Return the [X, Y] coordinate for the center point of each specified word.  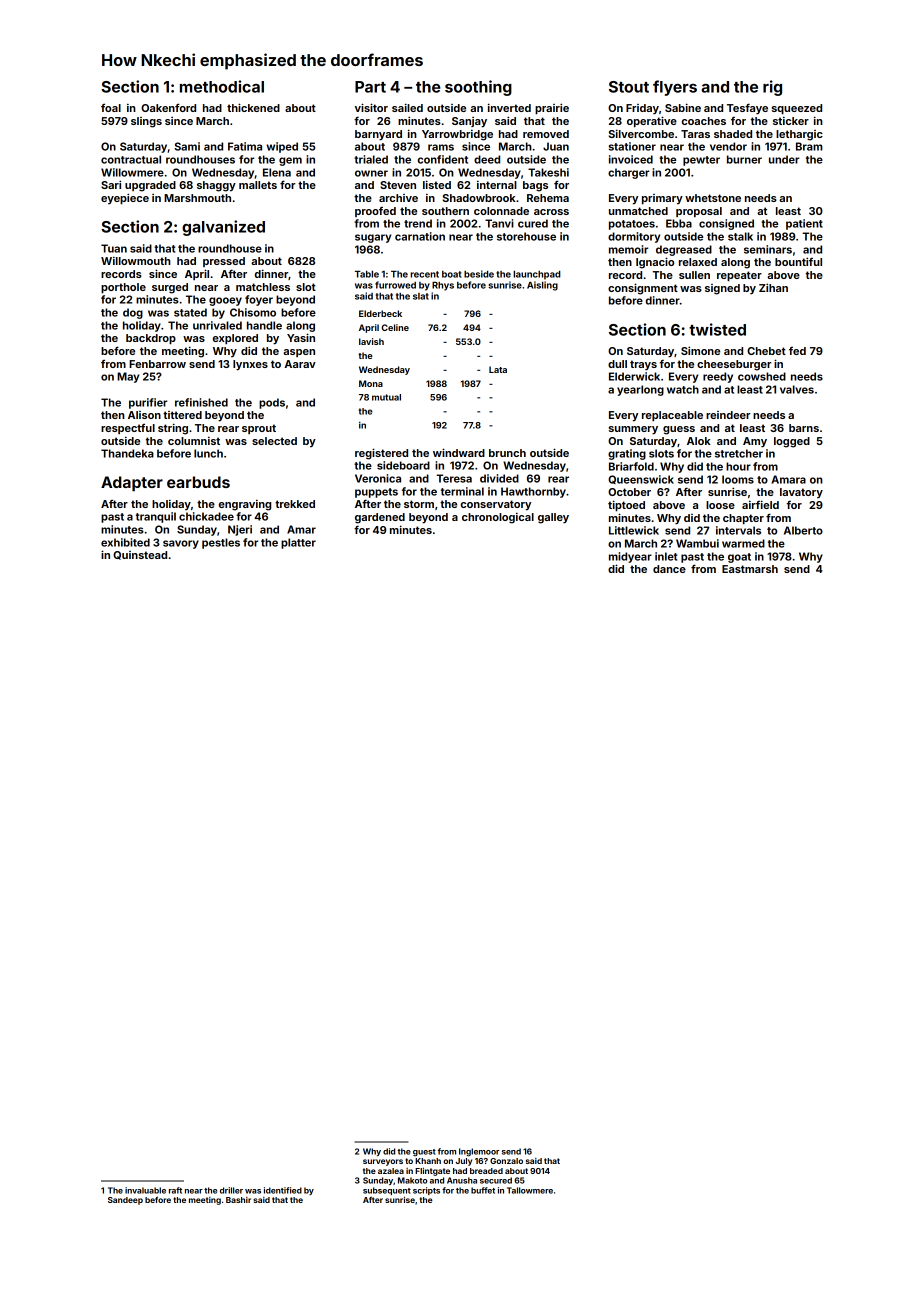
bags [535, 186]
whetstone [713, 198]
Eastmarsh [750, 569]
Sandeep [125, 1201]
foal [111, 107]
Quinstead [140, 555]
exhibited [125, 542]
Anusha [462, 1180]
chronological [498, 518]
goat [739, 558]
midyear [630, 557]
